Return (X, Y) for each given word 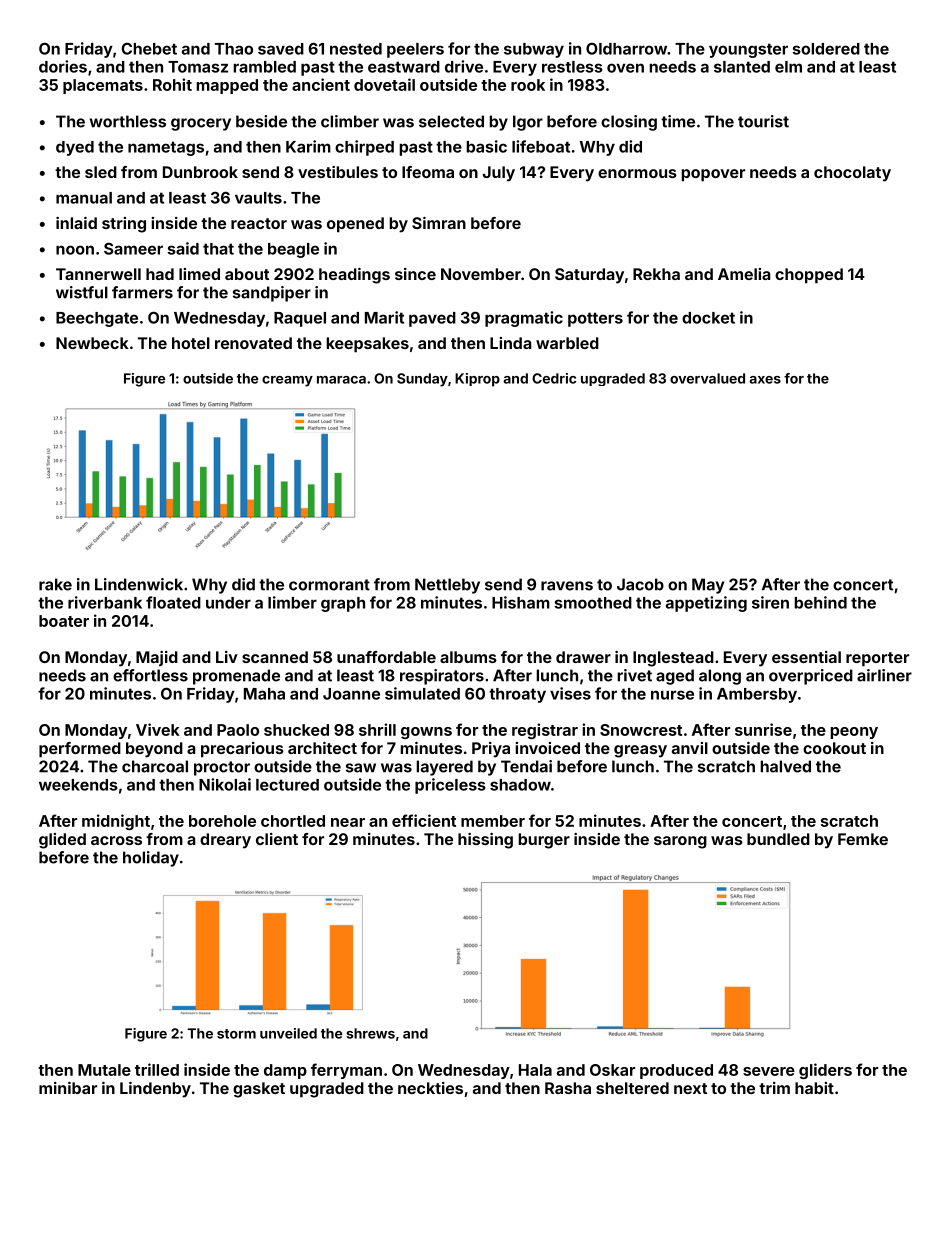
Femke (863, 839)
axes (765, 380)
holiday (151, 859)
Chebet (149, 49)
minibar (68, 1088)
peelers (415, 50)
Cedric (554, 378)
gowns (426, 733)
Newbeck (92, 343)
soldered (826, 49)
